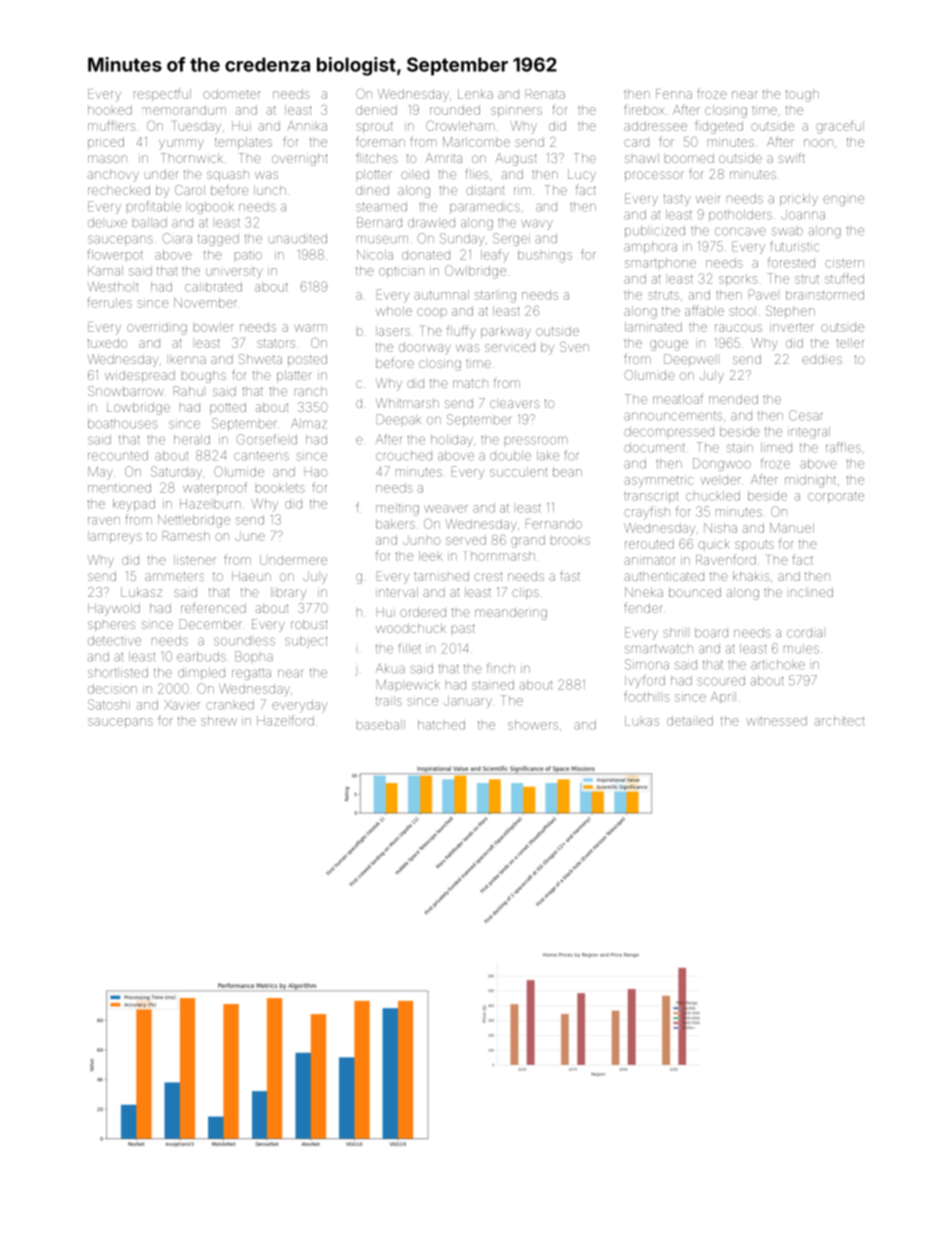  What do you see at coordinates (554, 524) in the image?
I see `Fernando` at bounding box center [554, 524].
